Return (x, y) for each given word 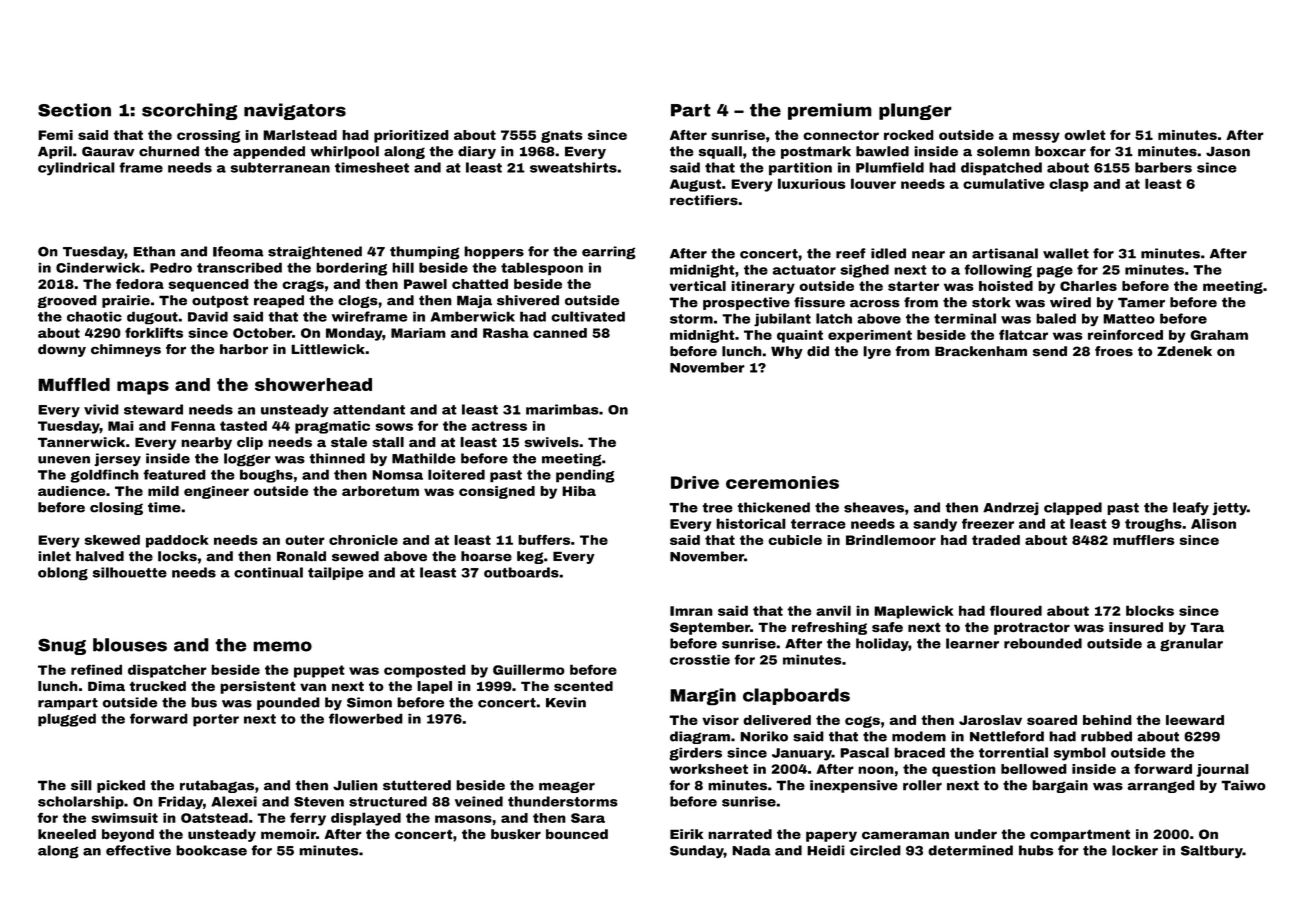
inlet (54, 556)
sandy (935, 525)
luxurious (812, 183)
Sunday (697, 851)
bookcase (211, 850)
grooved (67, 301)
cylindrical (76, 168)
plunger (915, 111)
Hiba (579, 491)
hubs (1036, 850)
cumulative (1004, 183)
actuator (804, 270)
